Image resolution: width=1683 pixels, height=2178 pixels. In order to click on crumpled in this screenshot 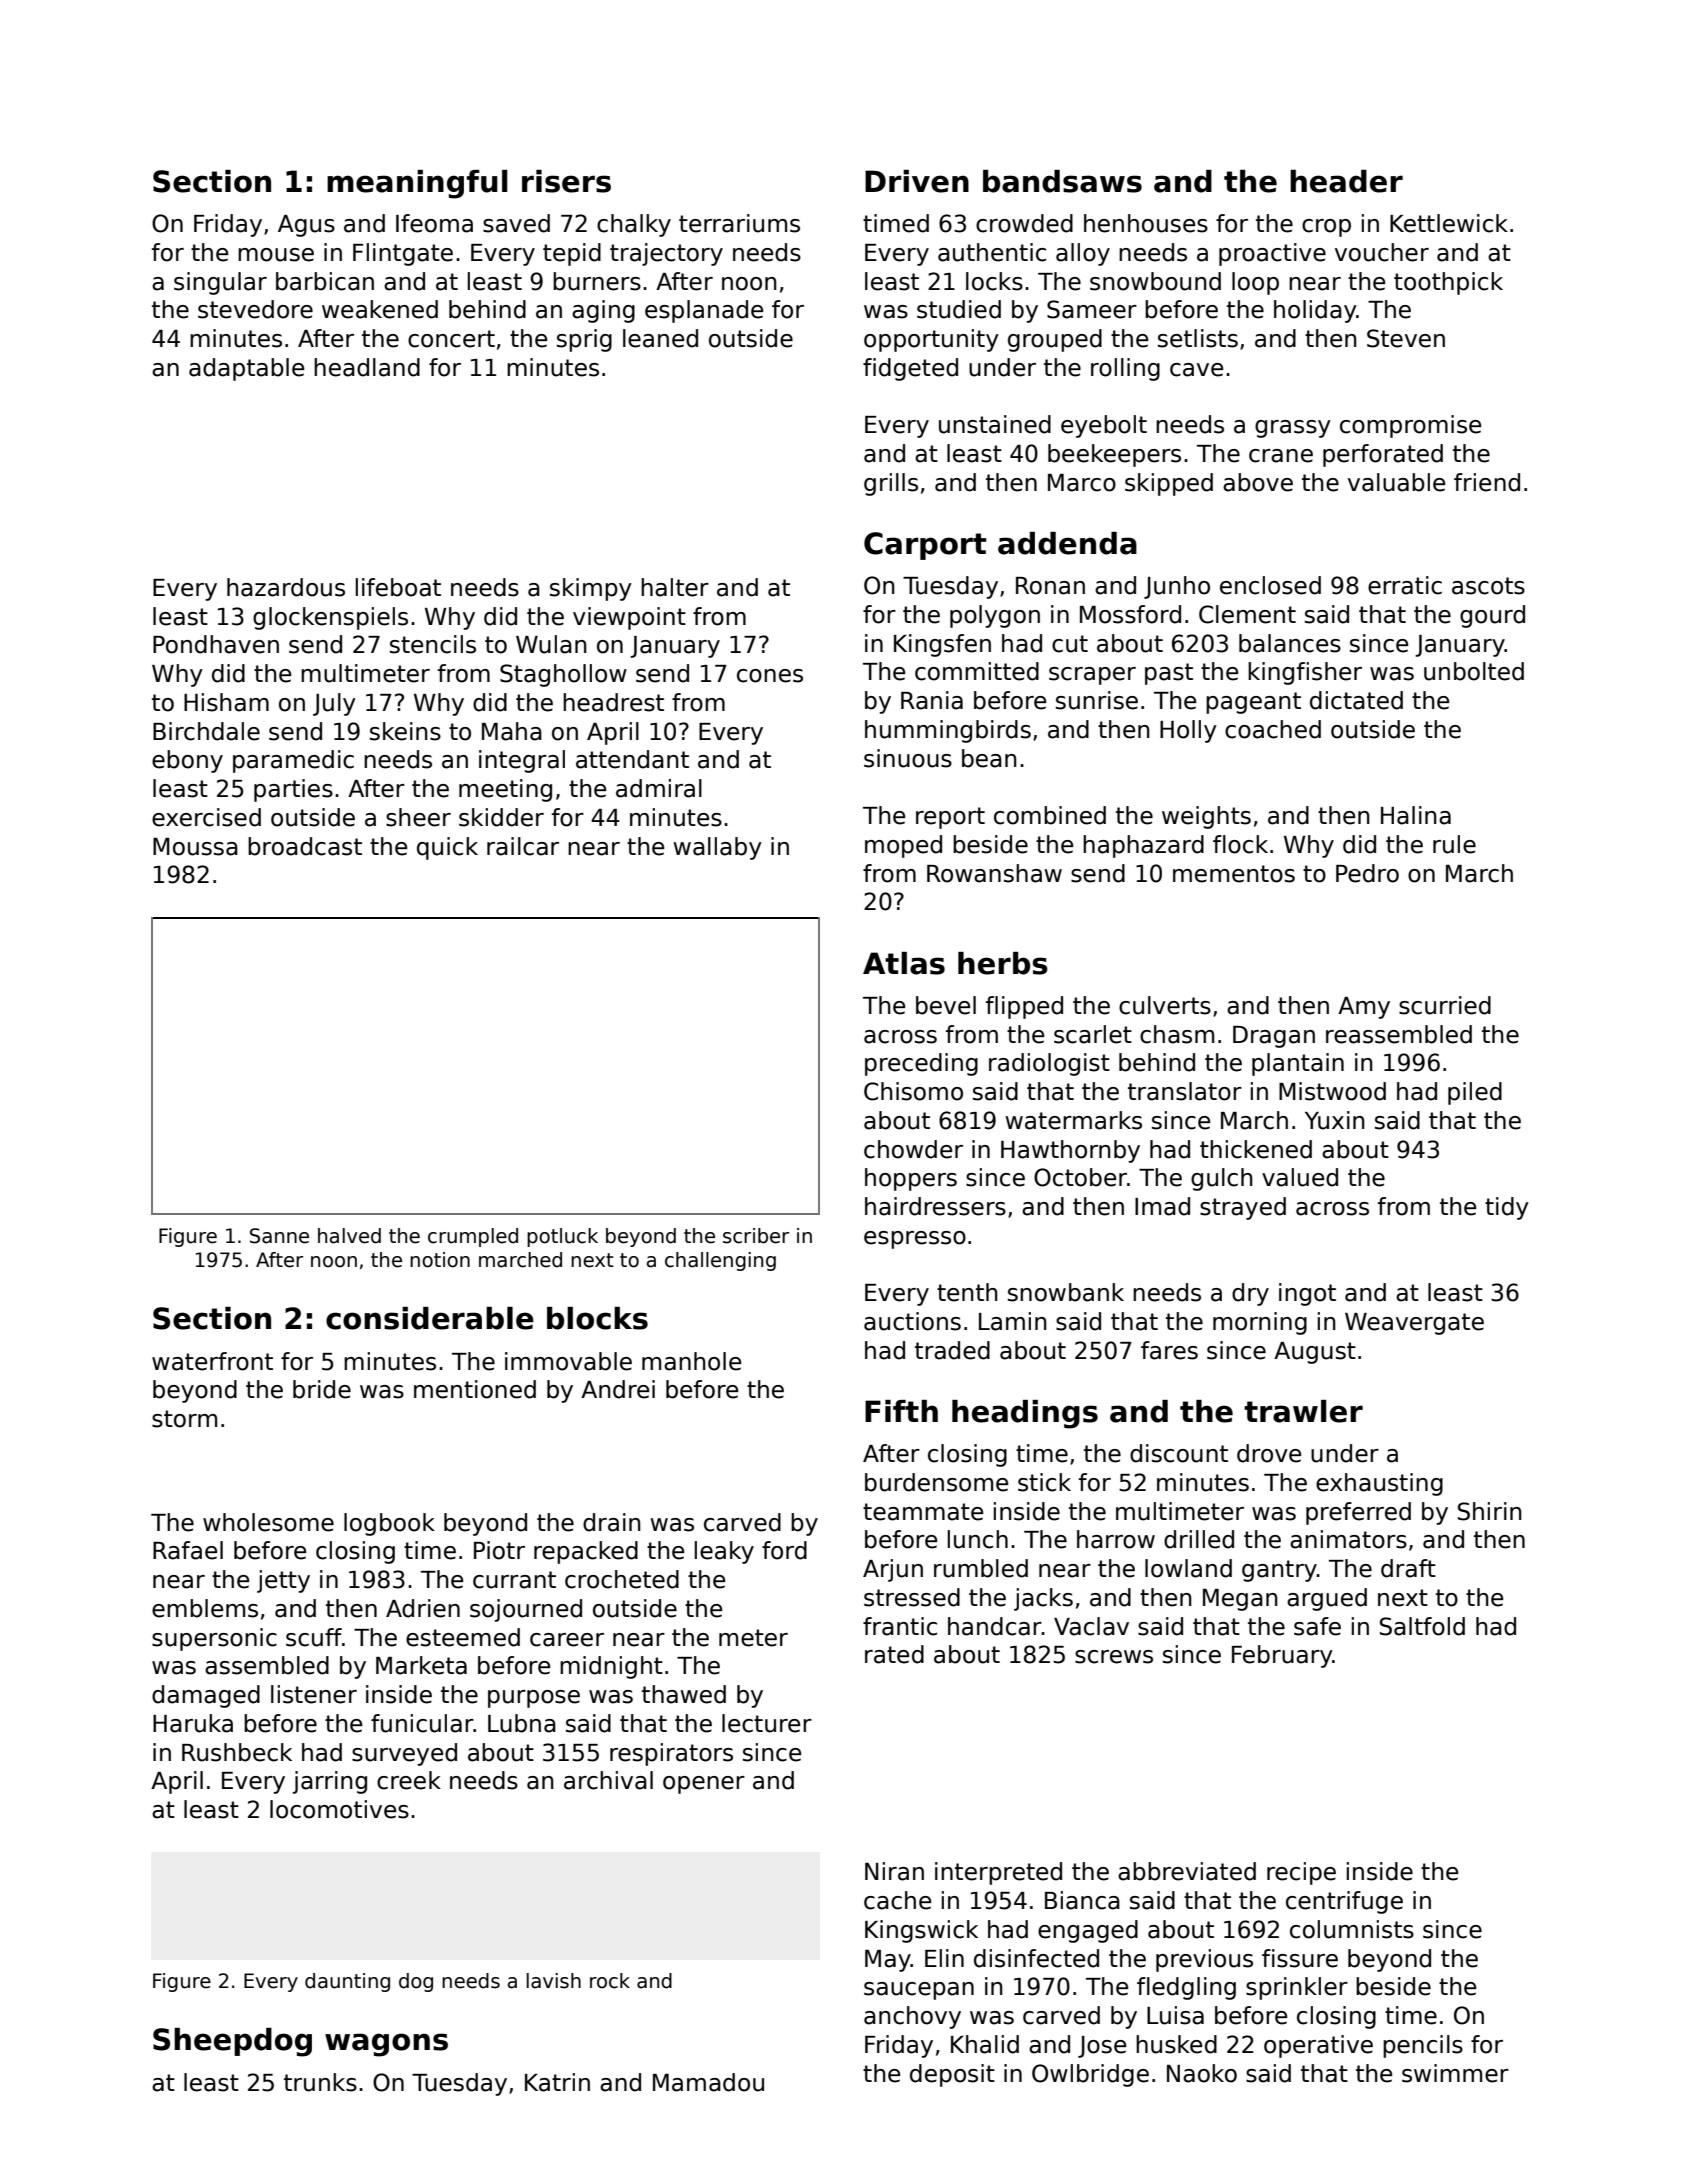, I will do `click(473, 1237)`.
